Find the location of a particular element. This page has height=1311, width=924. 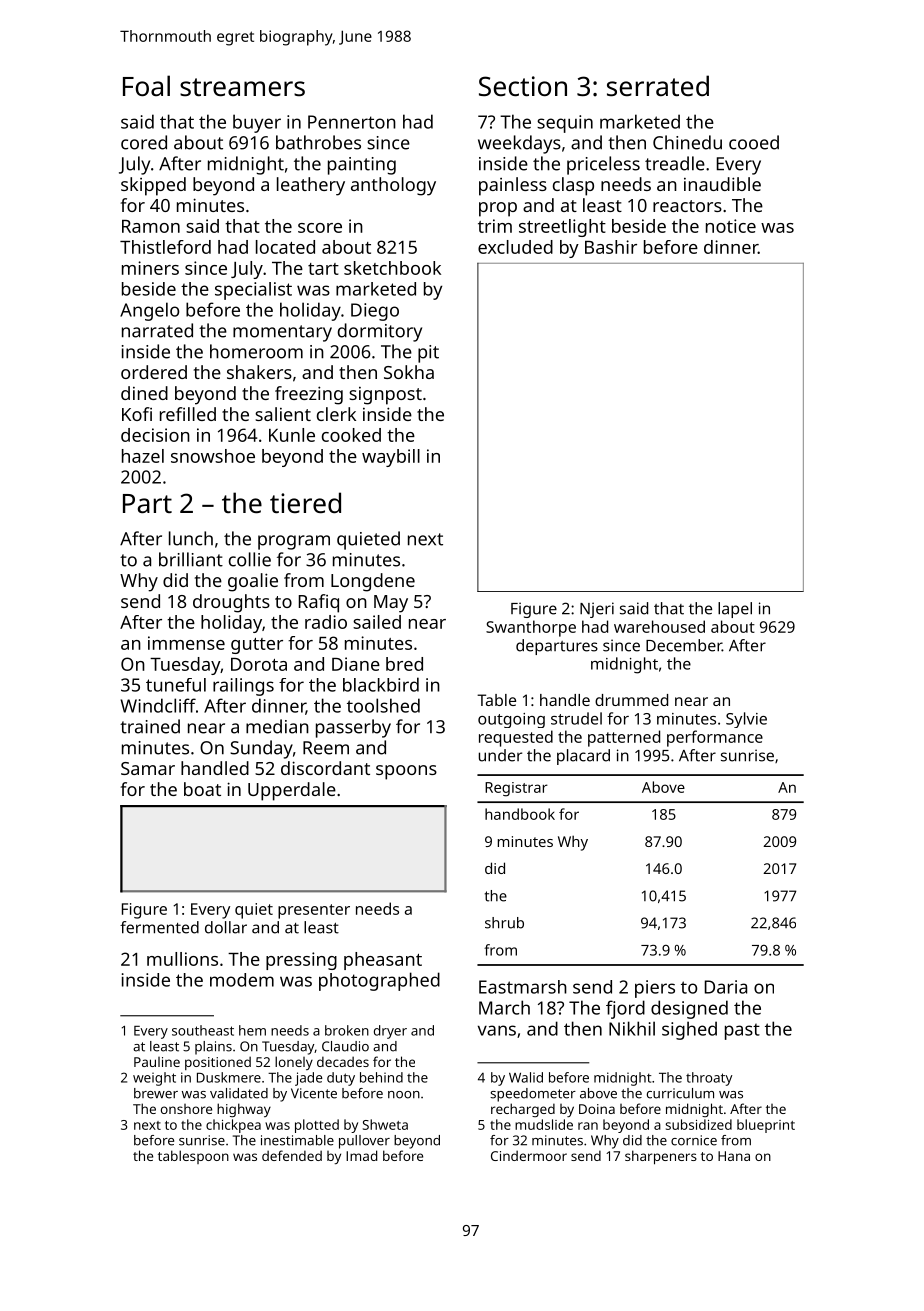

located is located at coordinates (285, 247).
